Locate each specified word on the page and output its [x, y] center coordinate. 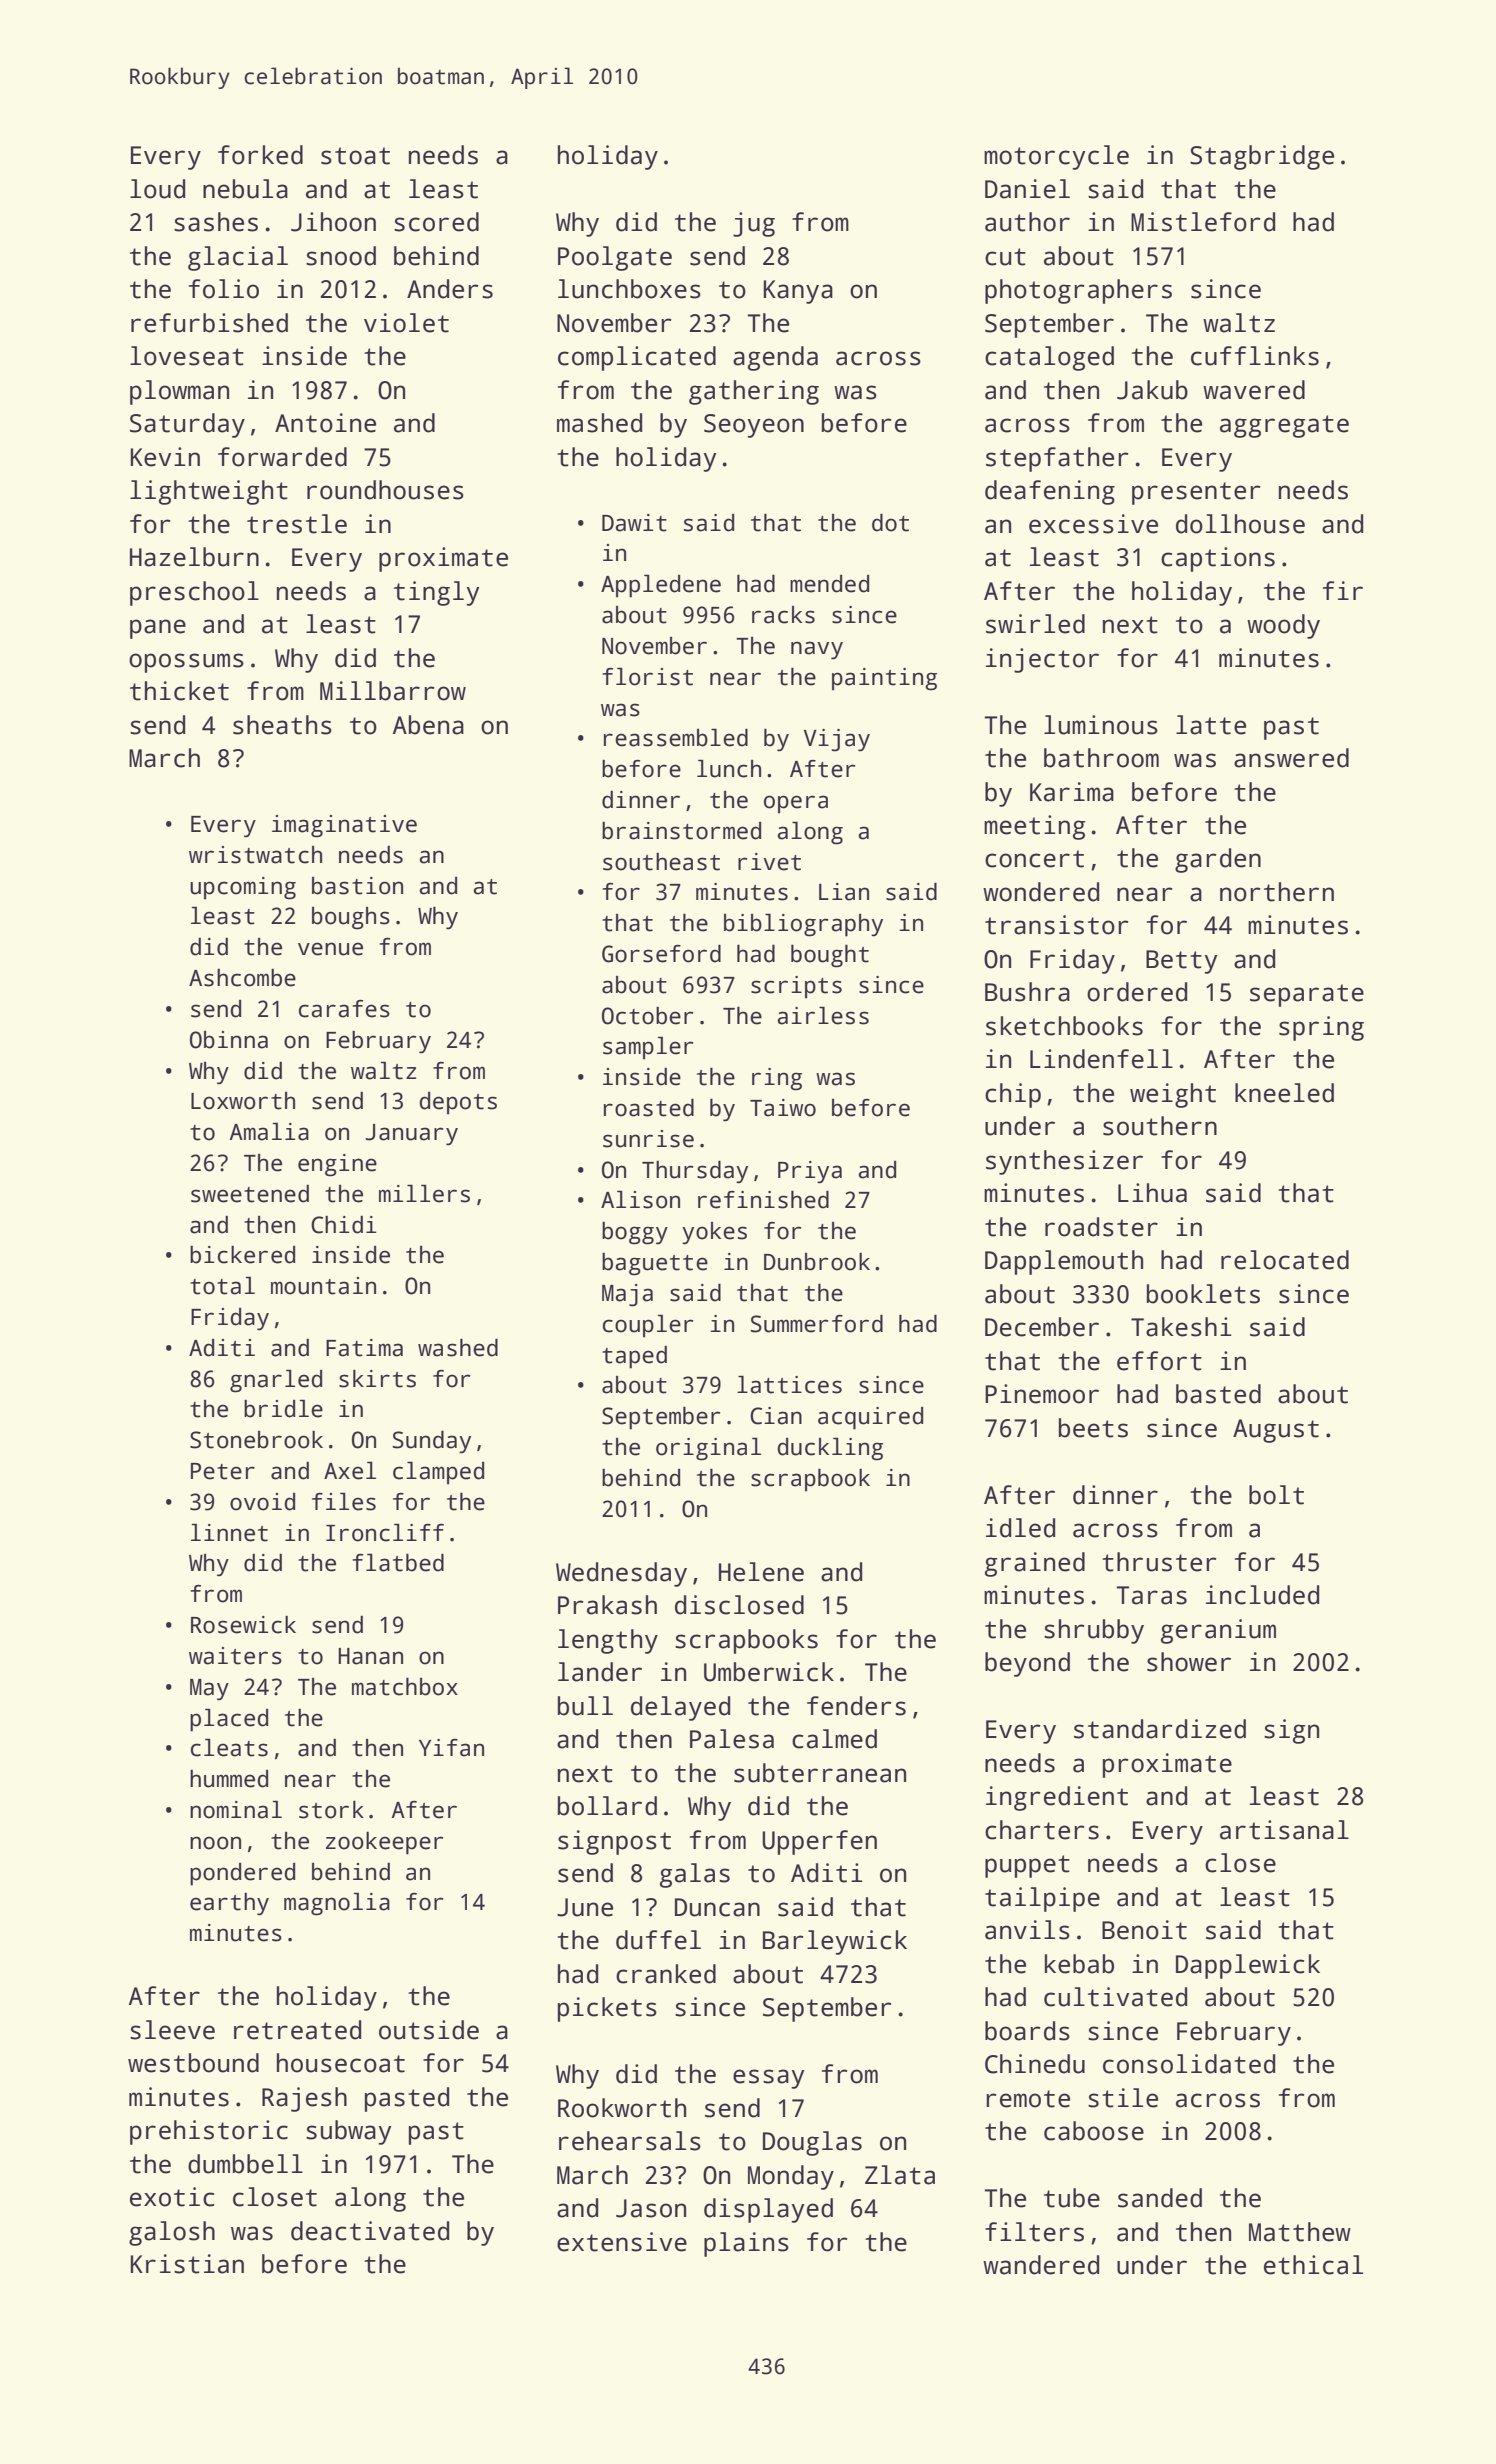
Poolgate [615, 258]
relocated [1285, 1260]
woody [1283, 626]
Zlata [900, 2175]
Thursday [695, 1172]
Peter [223, 1471]
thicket [179, 691]
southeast [661, 862]
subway [348, 2132]
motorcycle [1056, 157]
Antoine [325, 423]
